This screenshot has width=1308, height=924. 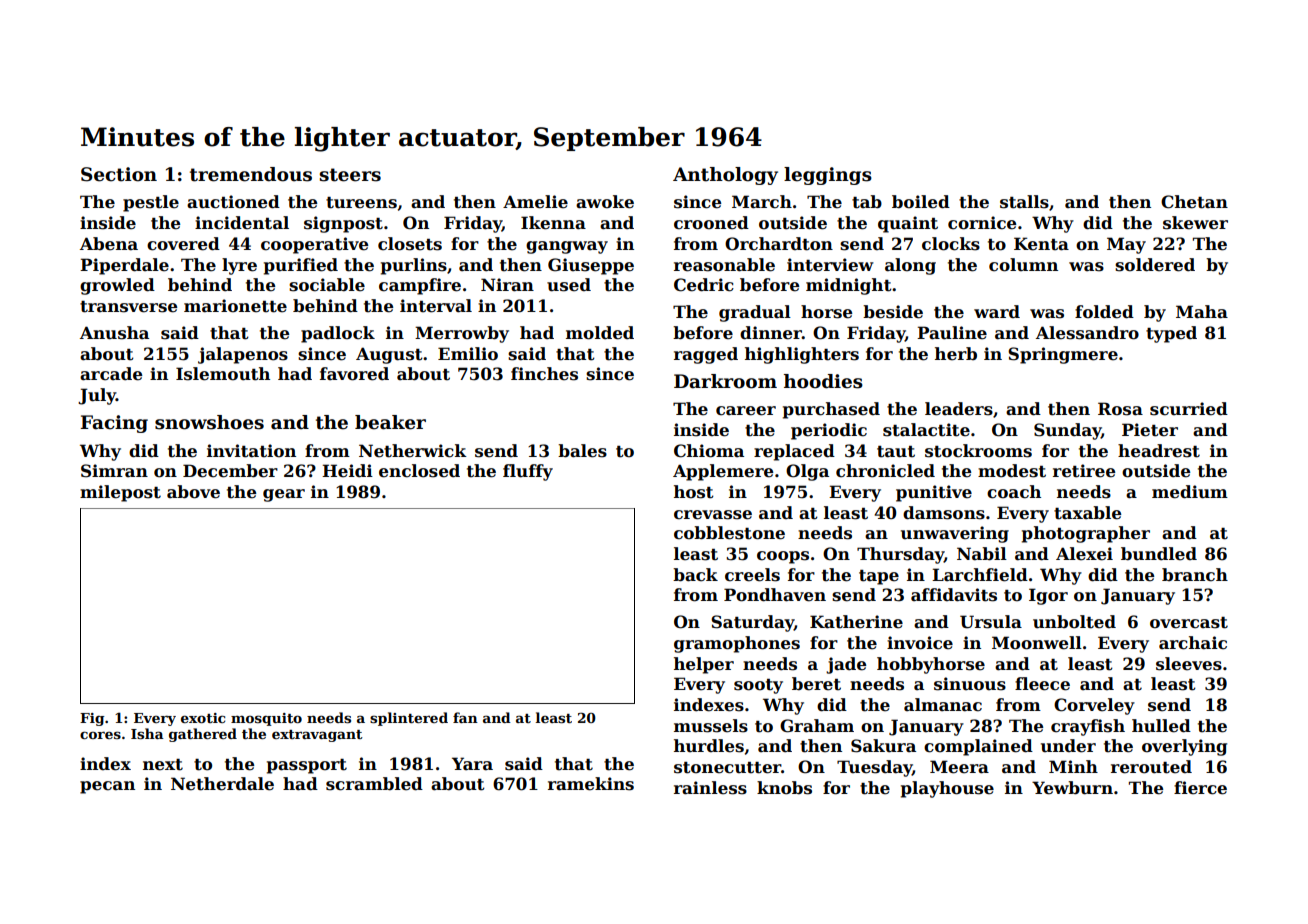 What do you see at coordinates (591, 784) in the screenshot?
I see `ramekins` at bounding box center [591, 784].
